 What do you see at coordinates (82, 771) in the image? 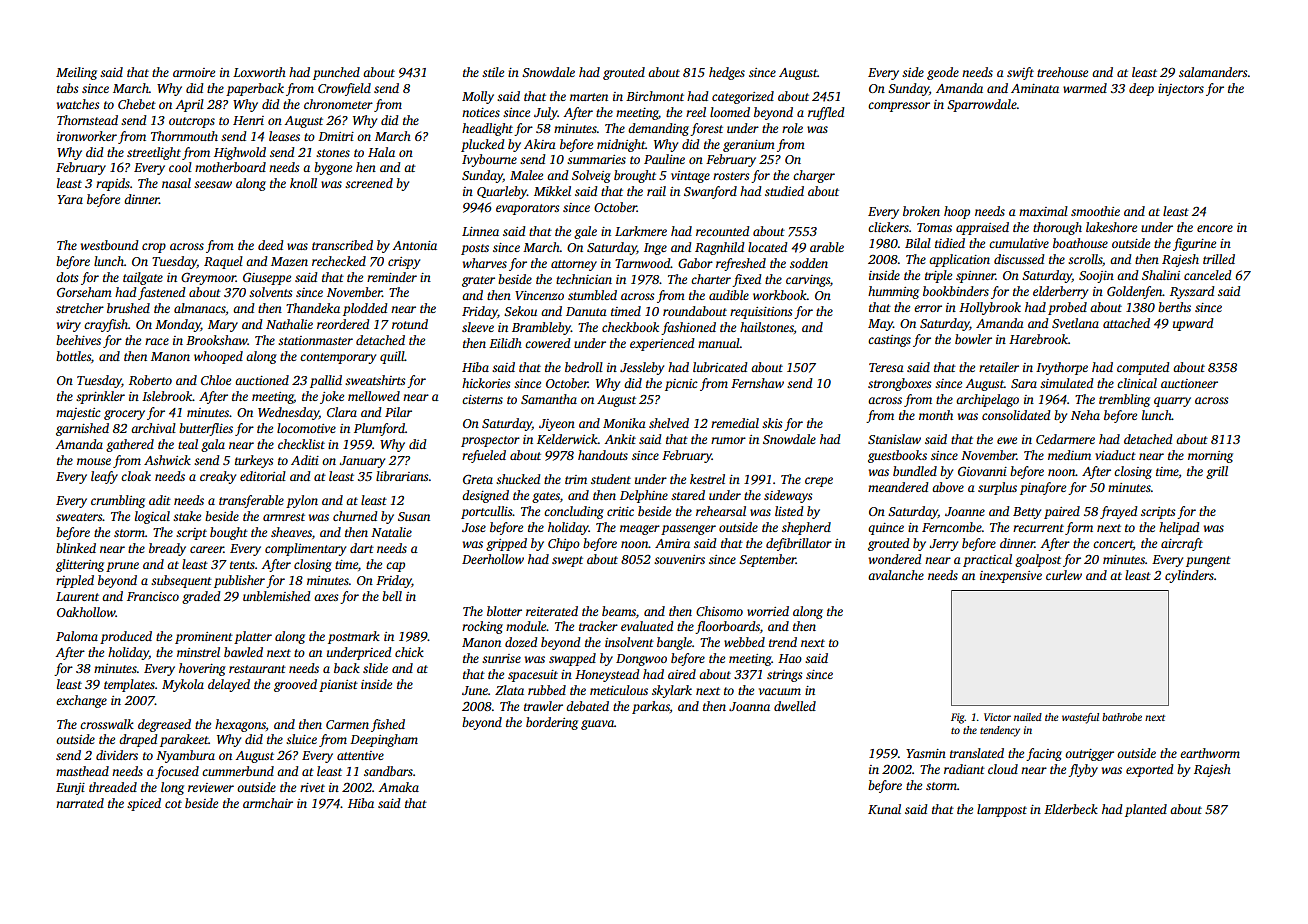
I see `masthead` at bounding box center [82, 771].
